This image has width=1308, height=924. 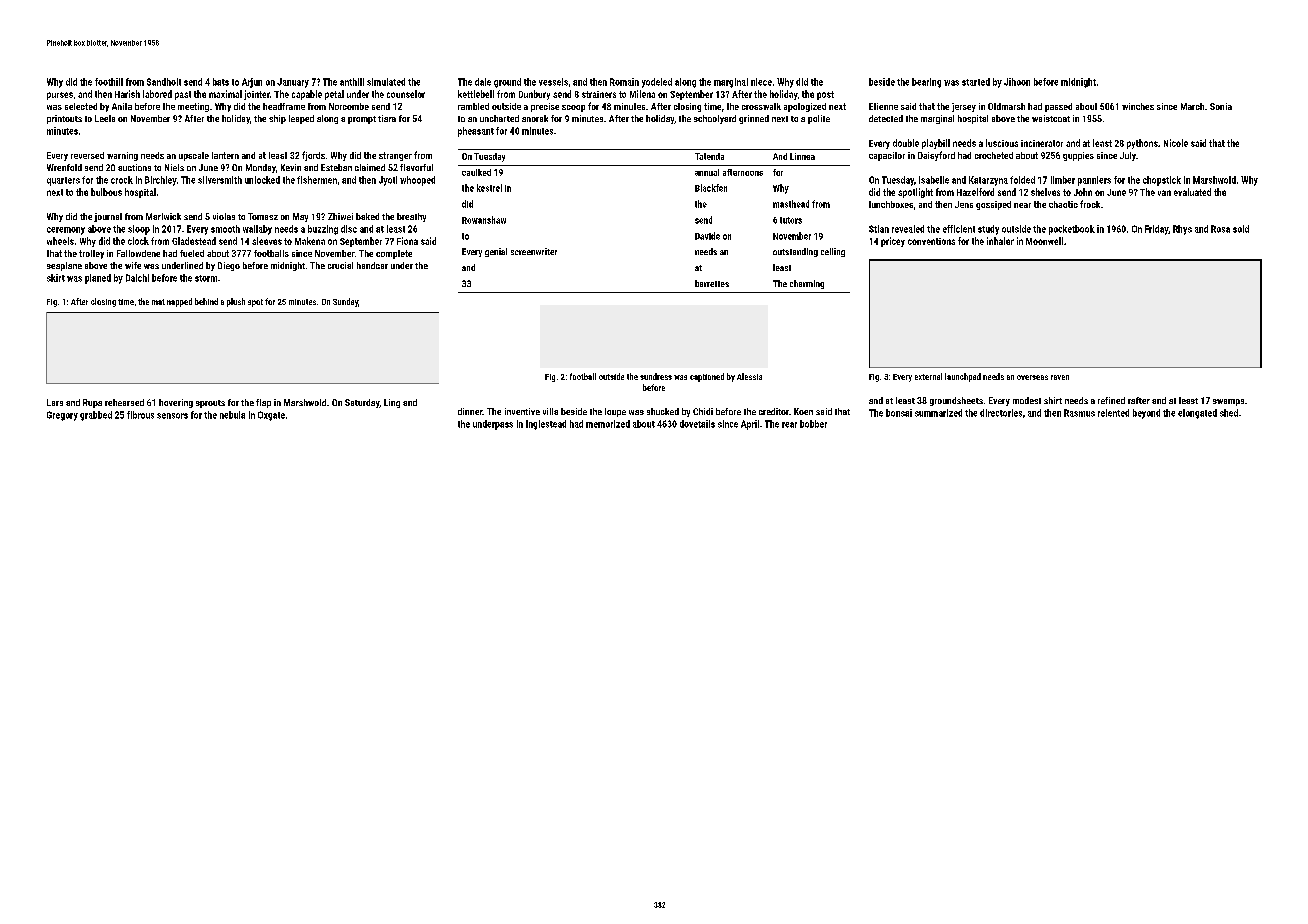 I want to click on kestrel, so click(x=489, y=188).
